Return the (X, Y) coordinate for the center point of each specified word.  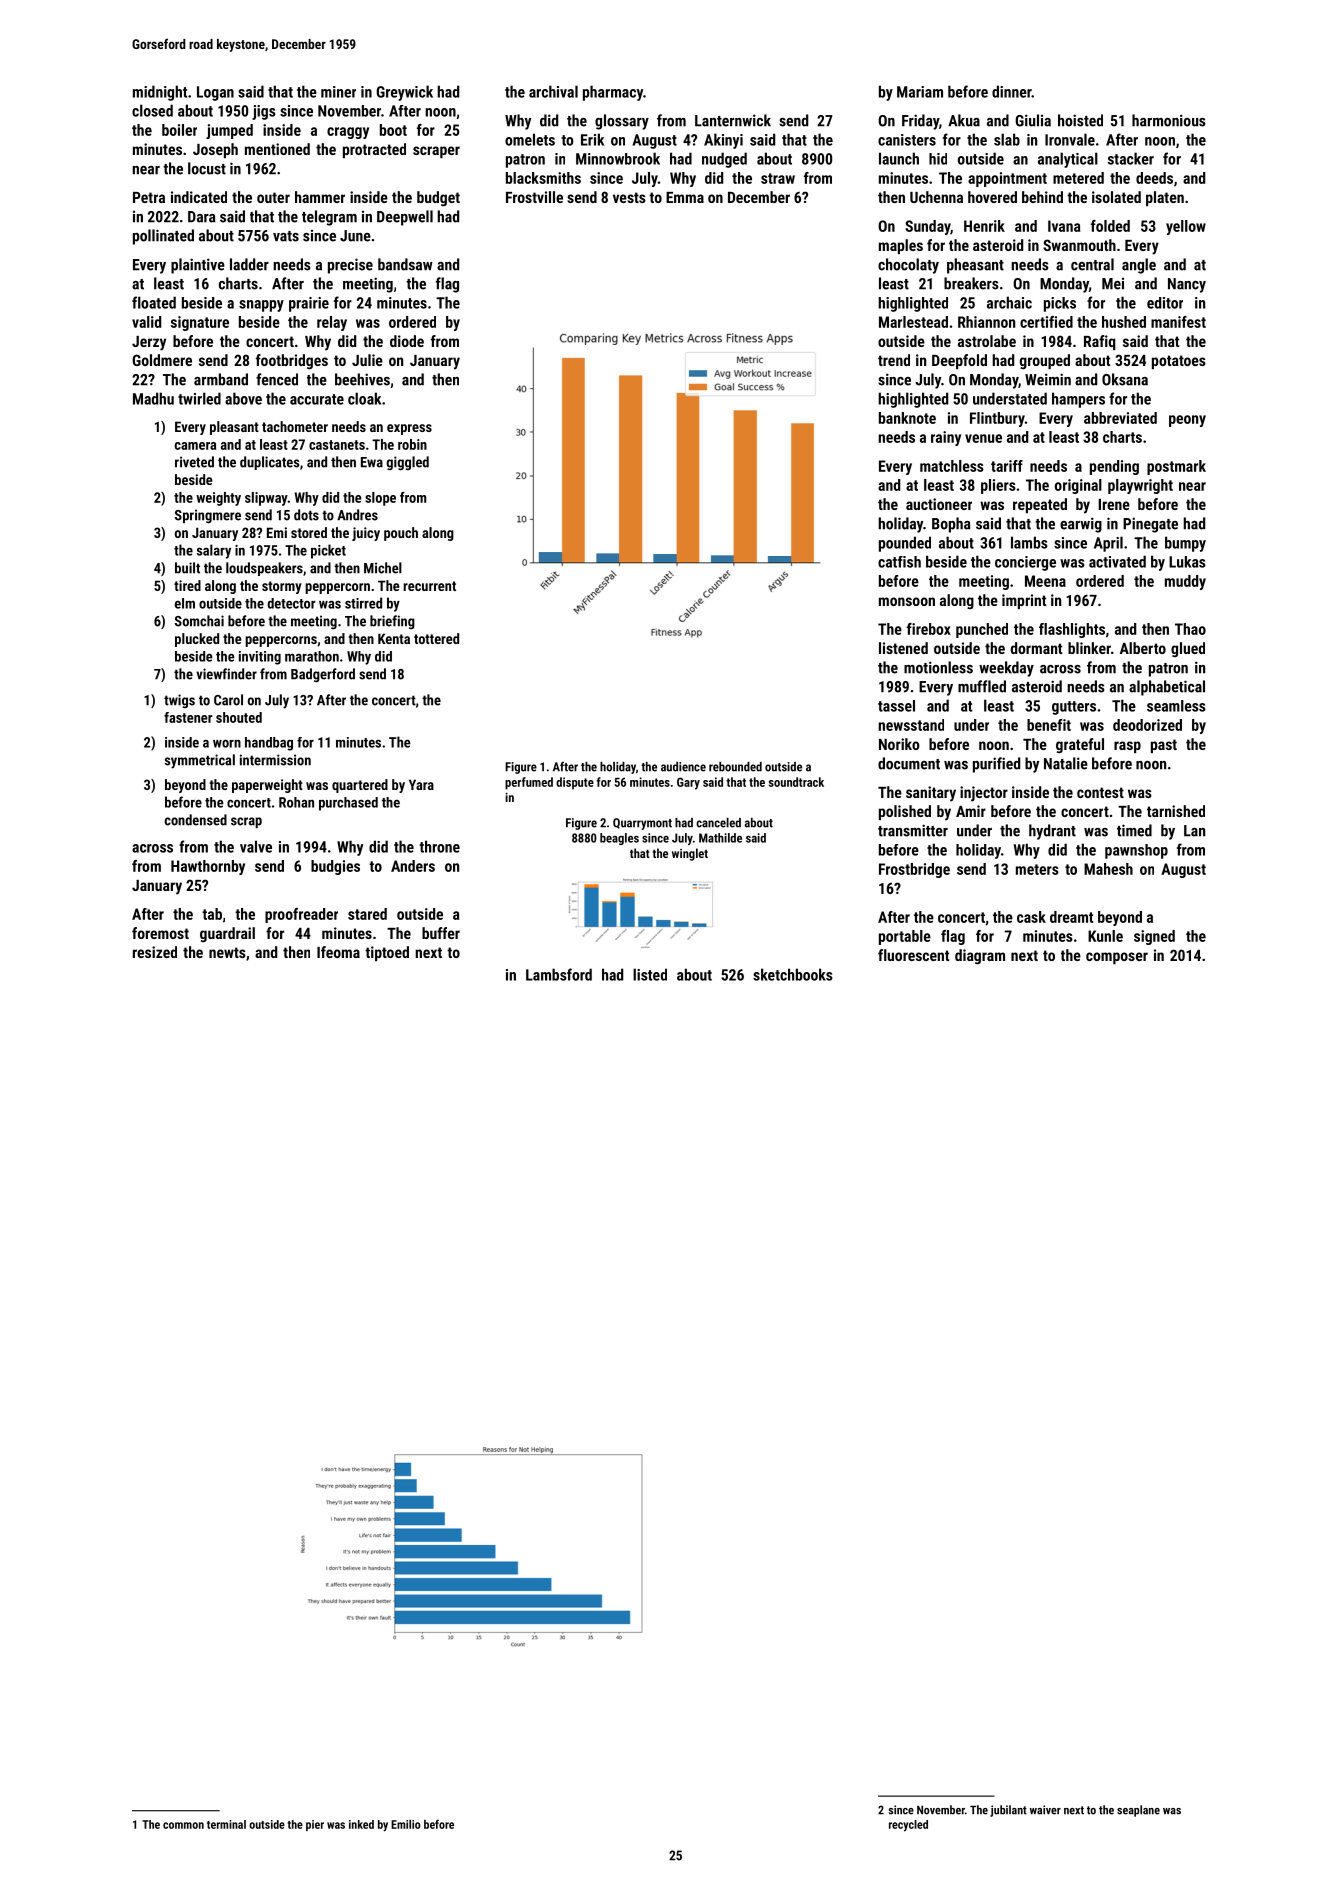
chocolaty (908, 266)
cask (1031, 917)
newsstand (911, 725)
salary (214, 551)
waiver (1045, 1810)
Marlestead (913, 322)
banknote (907, 418)
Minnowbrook (618, 158)
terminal (226, 1824)
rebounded (735, 767)
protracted (374, 150)
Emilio (406, 1824)
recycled (908, 1826)
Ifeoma (338, 952)
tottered (436, 638)
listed (650, 974)
